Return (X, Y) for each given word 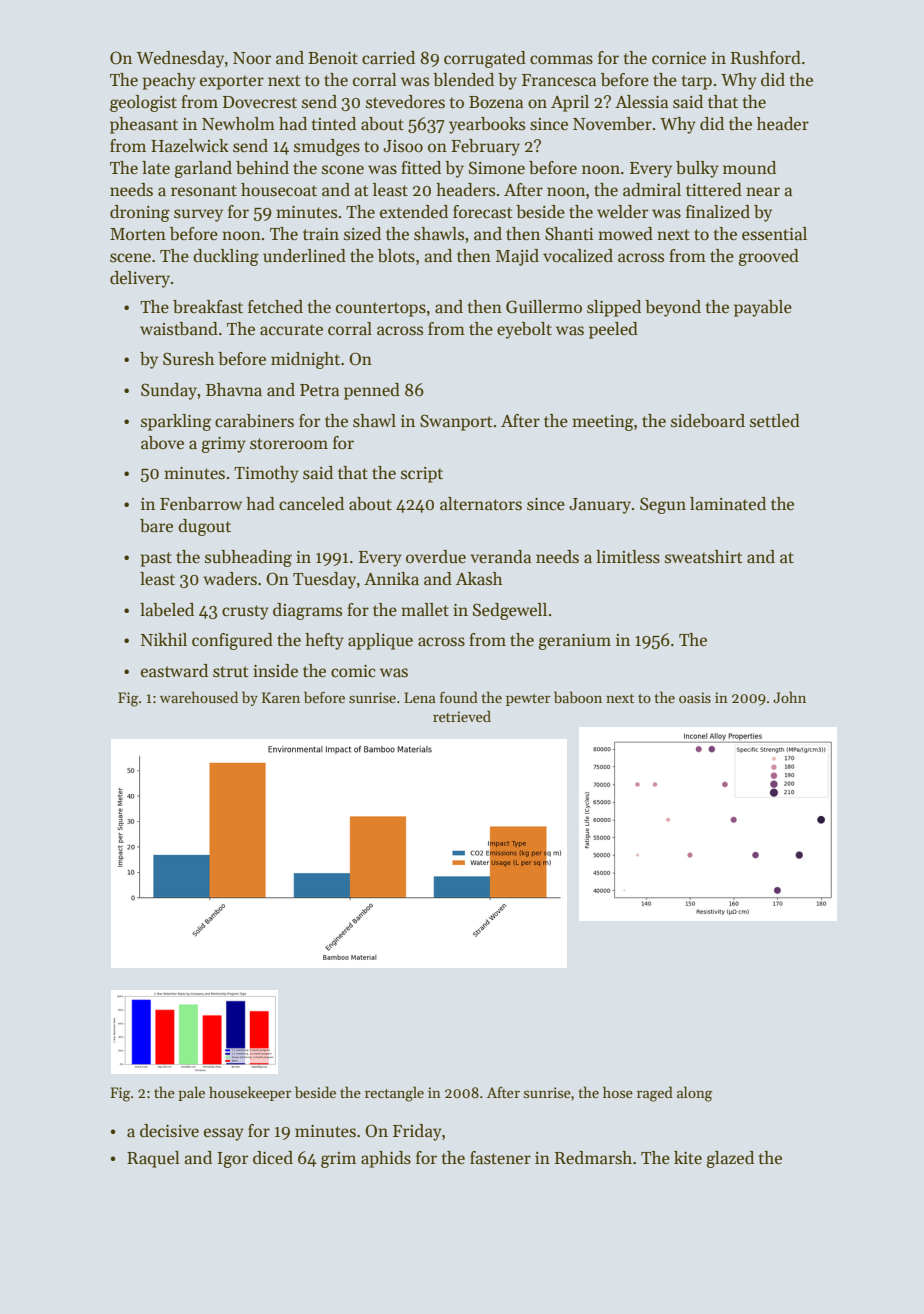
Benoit (333, 58)
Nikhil (164, 639)
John (789, 697)
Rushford (766, 58)
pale (191, 1093)
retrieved (462, 716)
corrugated (485, 59)
